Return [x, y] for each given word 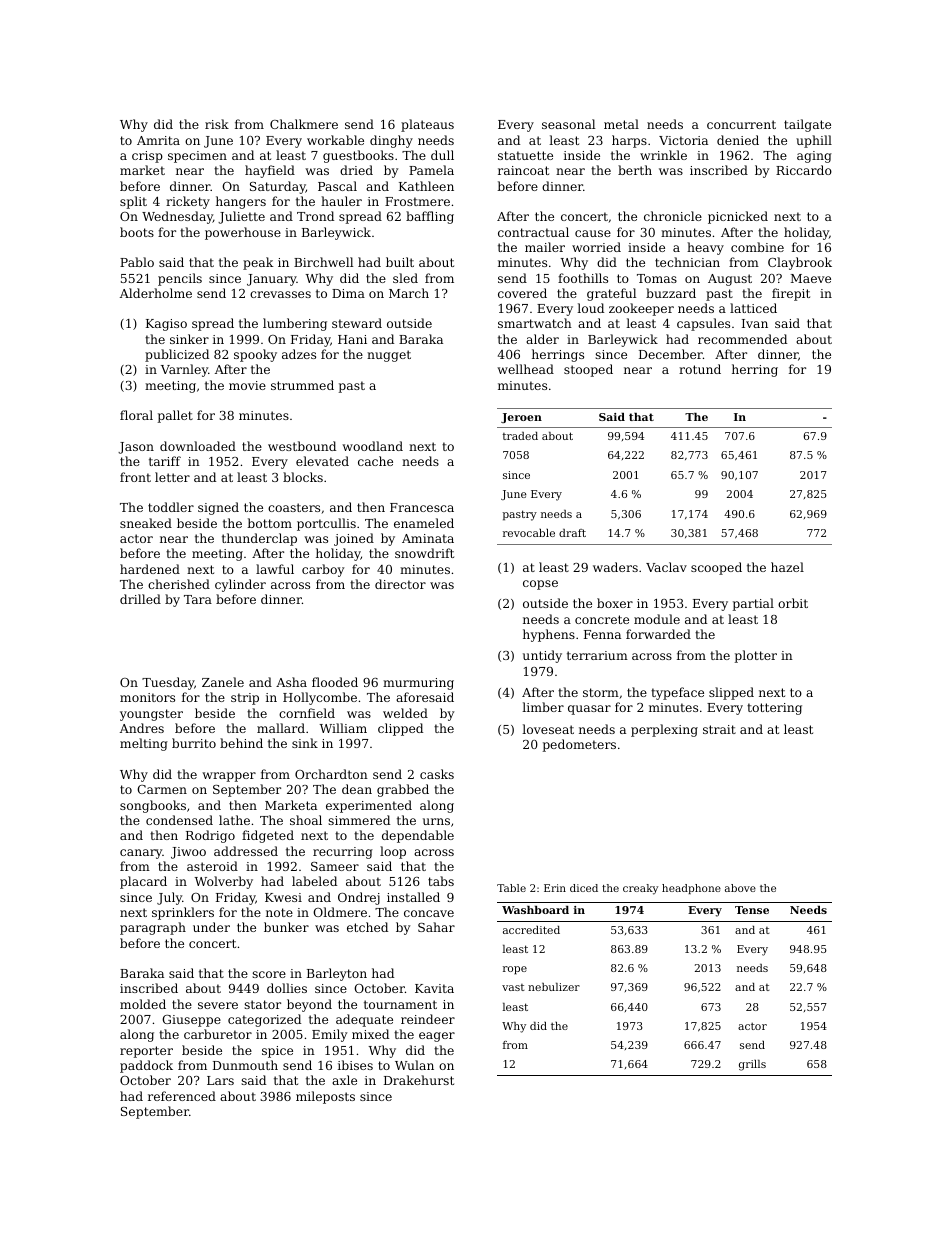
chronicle [673, 216]
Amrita [158, 140]
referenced [182, 1096]
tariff [165, 461]
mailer [545, 247]
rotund [700, 369]
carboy [323, 570]
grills [752, 1065]
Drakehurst [419, 1080]
